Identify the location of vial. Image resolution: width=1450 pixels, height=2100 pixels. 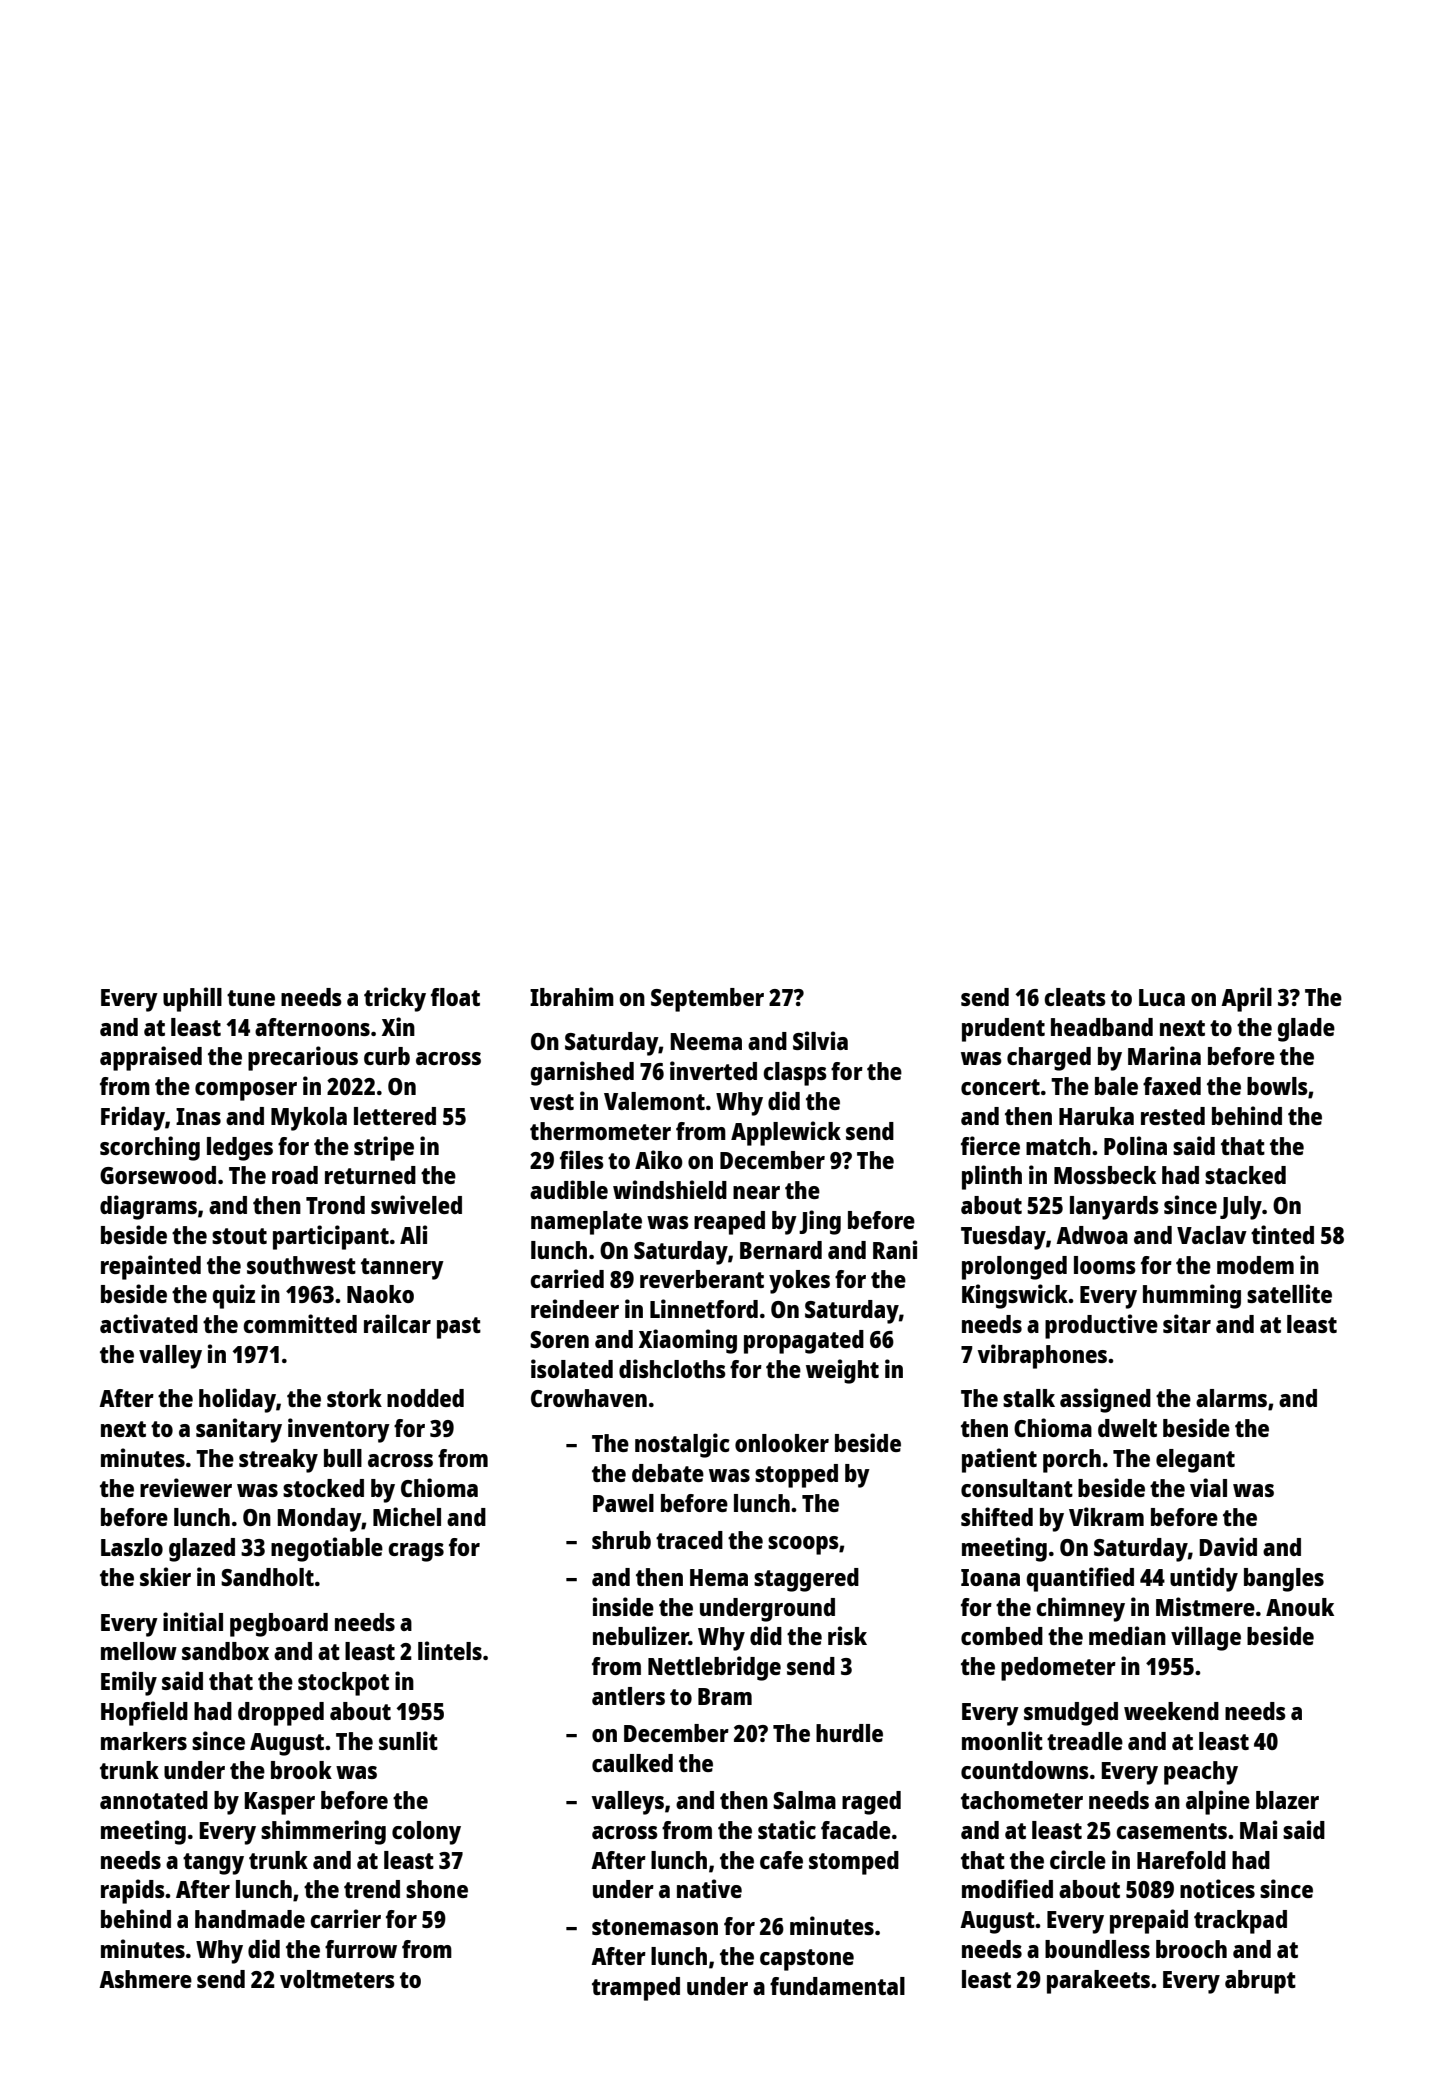
(1208, 1487).
